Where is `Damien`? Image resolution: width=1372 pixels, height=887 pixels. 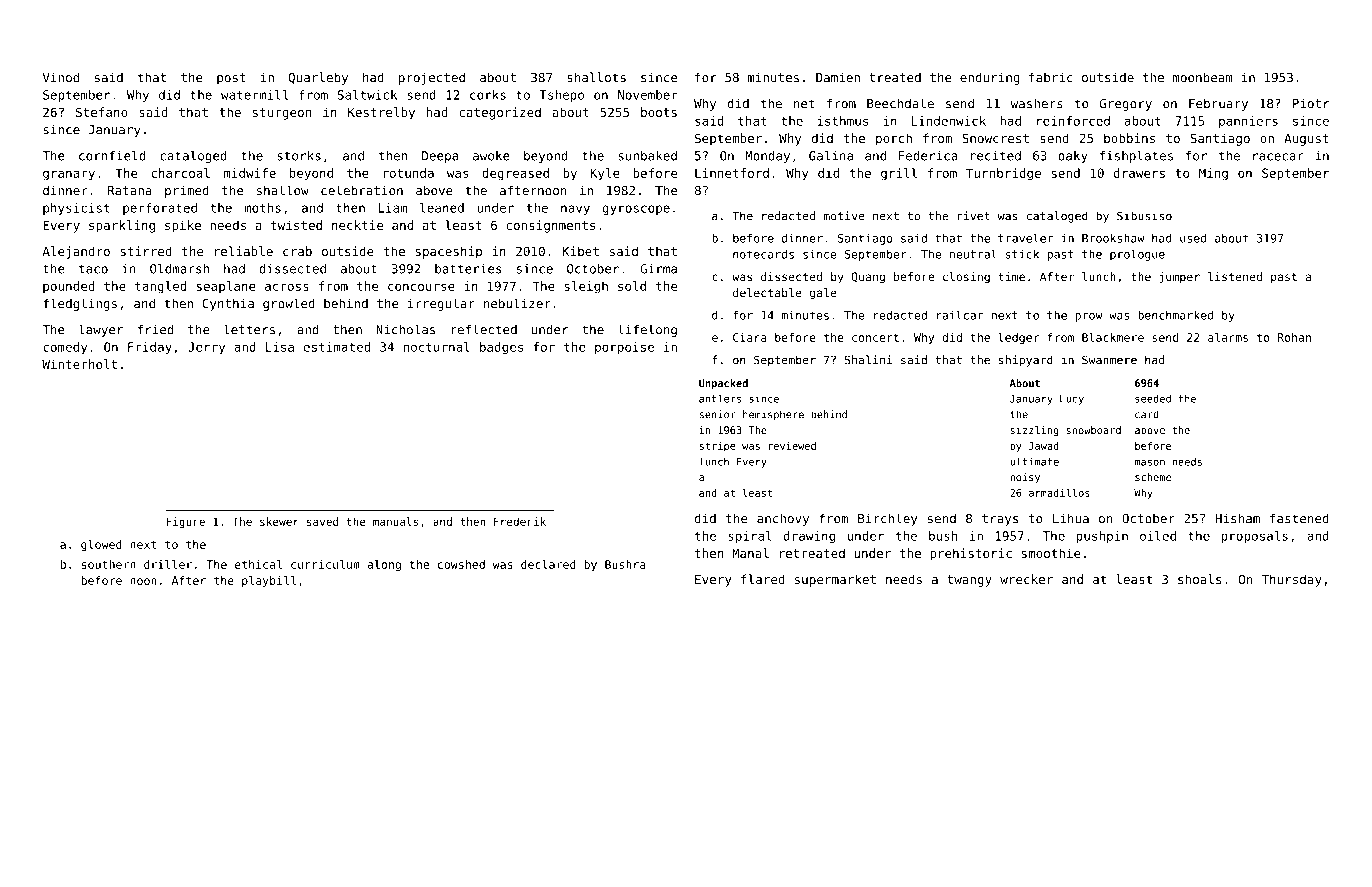 Damien is located at coordinates (838, 77).
